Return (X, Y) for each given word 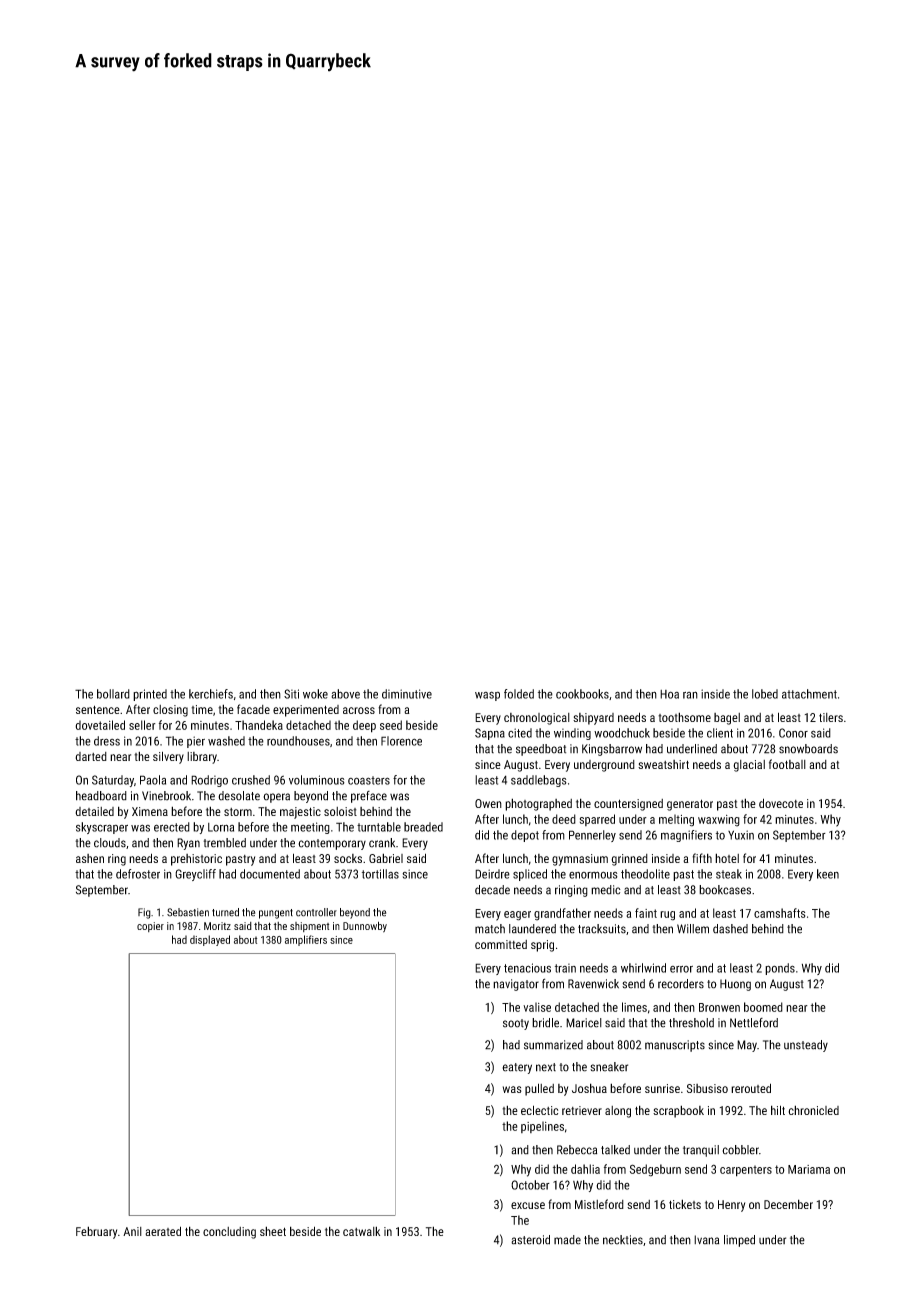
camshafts (779, 913)
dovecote (781, 803)
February (96, 1232)
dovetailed (100, 725)
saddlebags (539, 781)
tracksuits (602, 929)
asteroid (530, 1240)
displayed (210, 940)
